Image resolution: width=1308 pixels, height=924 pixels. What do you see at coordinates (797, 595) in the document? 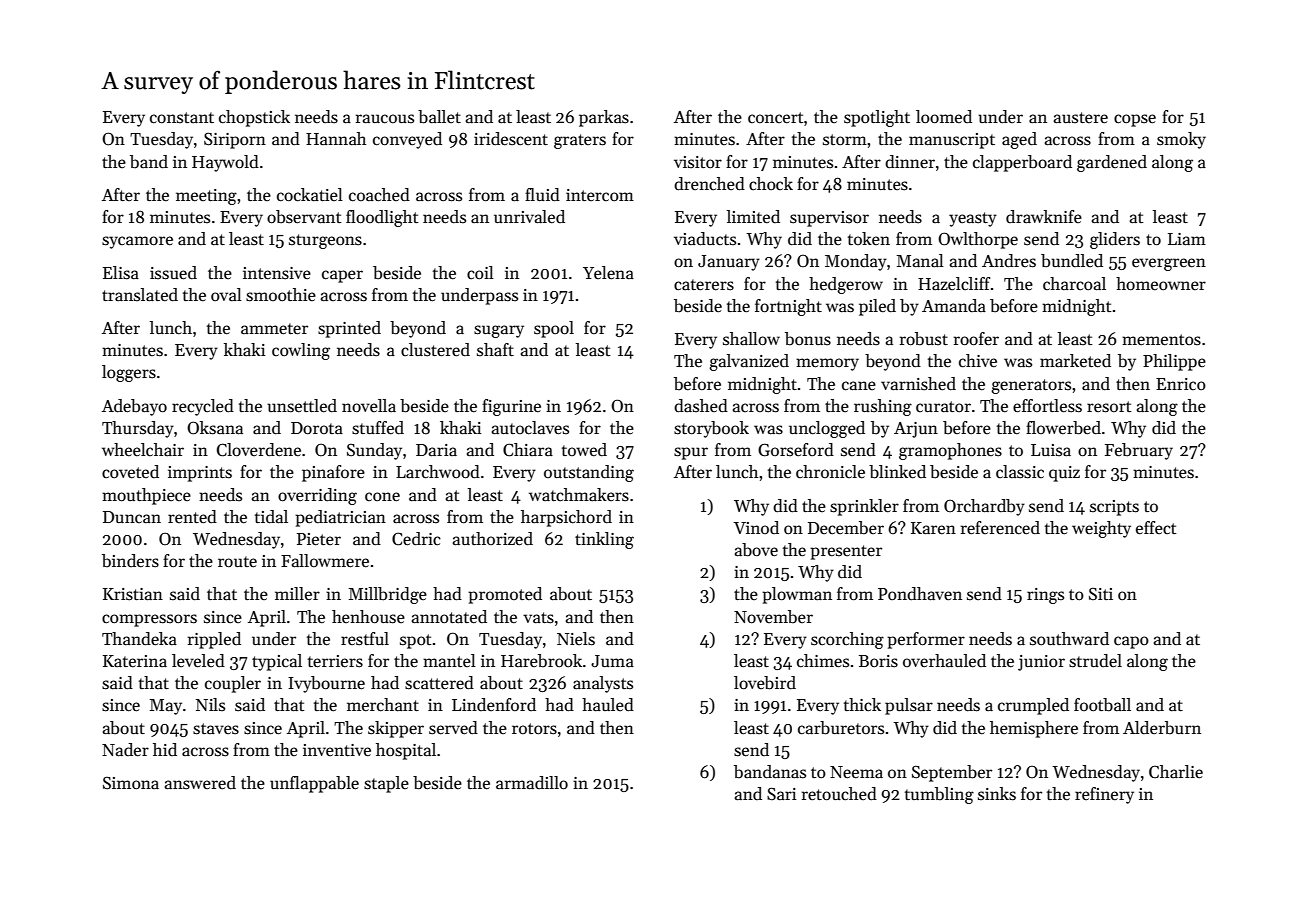
I see `plowman` at bounding box center [797, 595].
